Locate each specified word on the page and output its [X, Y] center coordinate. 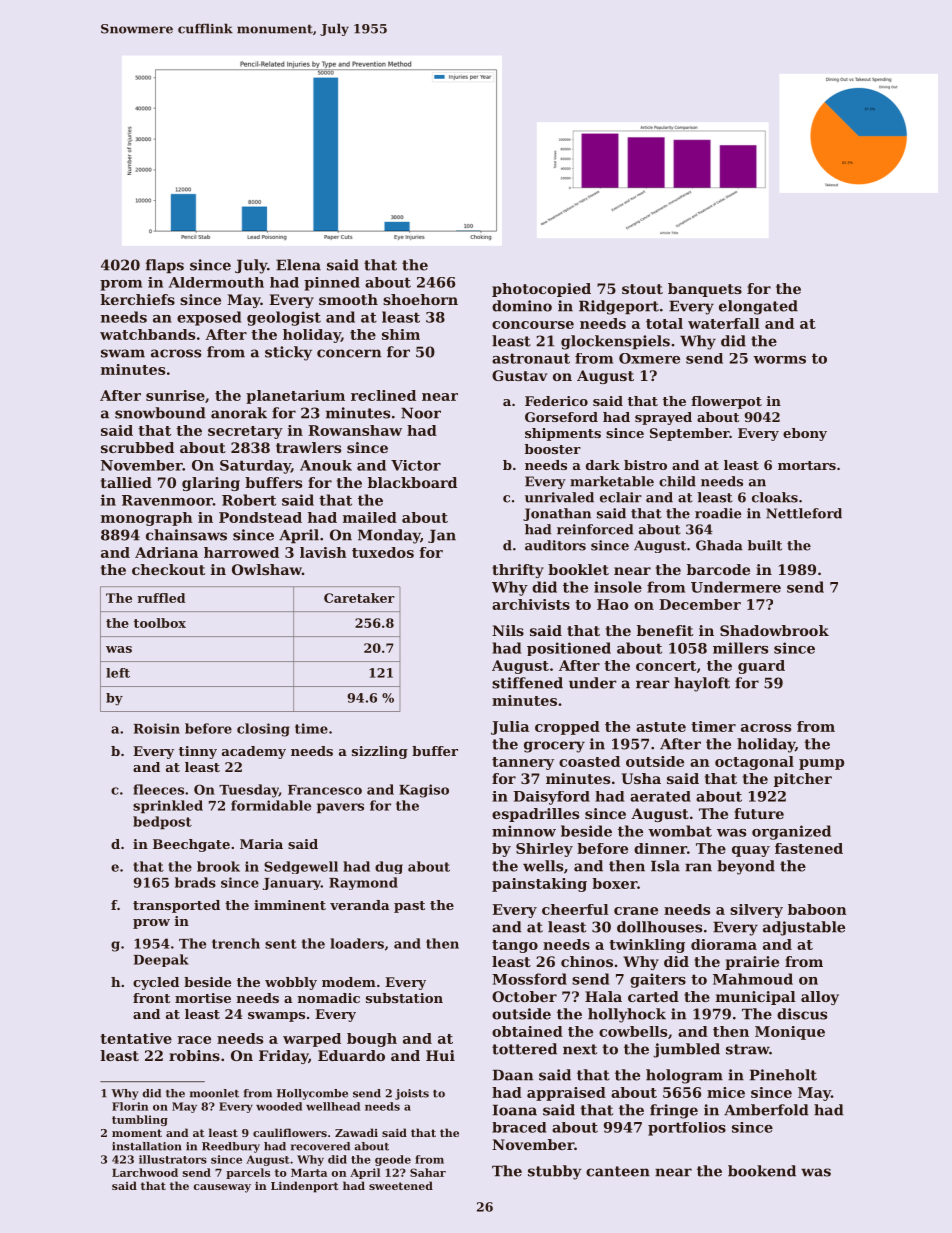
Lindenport [304, 1187]
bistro [645, 465]
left [118, 673]
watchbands [147, 334]
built [765, 545]
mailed [370, 517]
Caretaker [359, 598]
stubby [555, 1172]
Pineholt [783, 1075]
